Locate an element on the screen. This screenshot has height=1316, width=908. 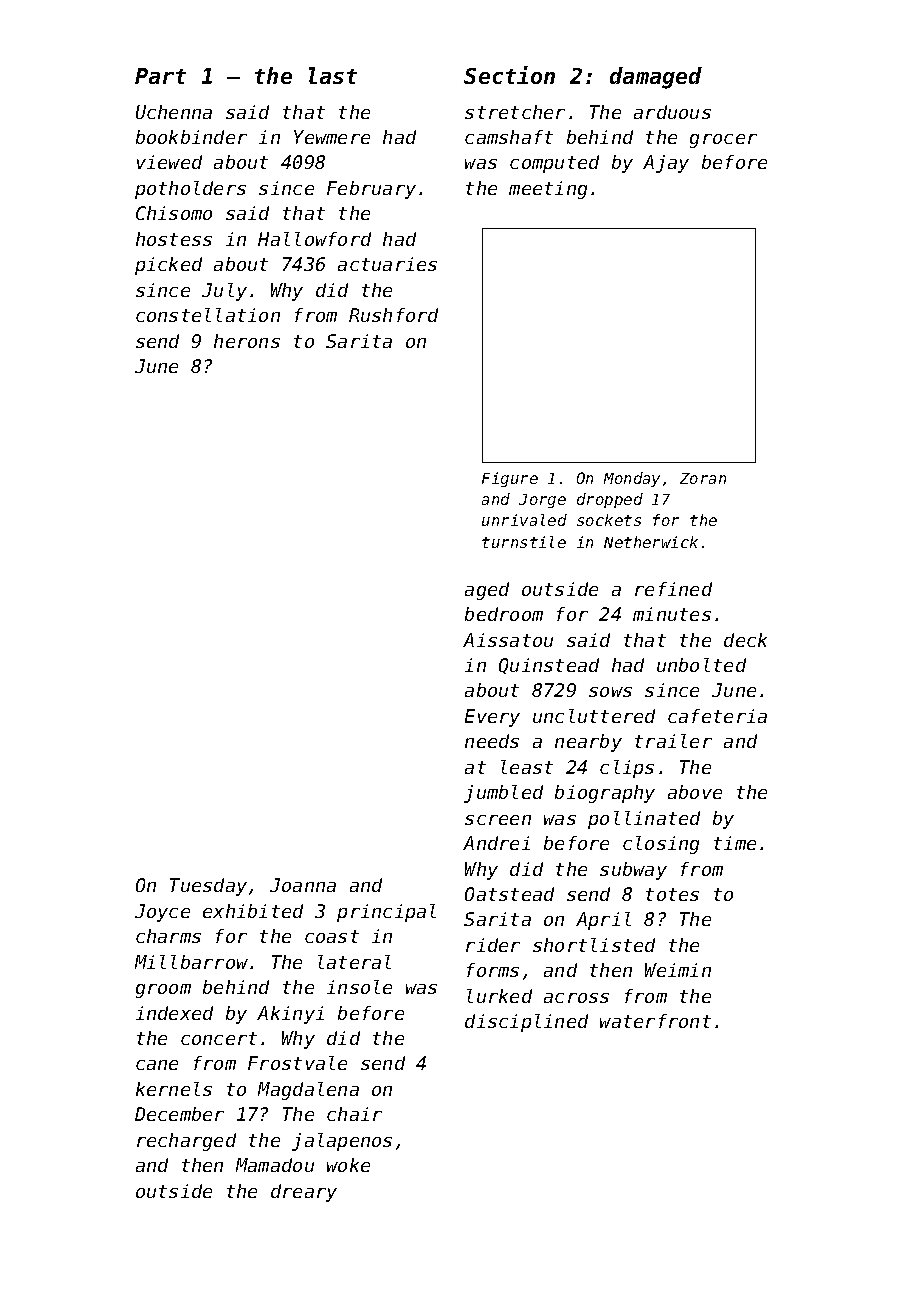
pollinated is located at coordinates (644, 820).
